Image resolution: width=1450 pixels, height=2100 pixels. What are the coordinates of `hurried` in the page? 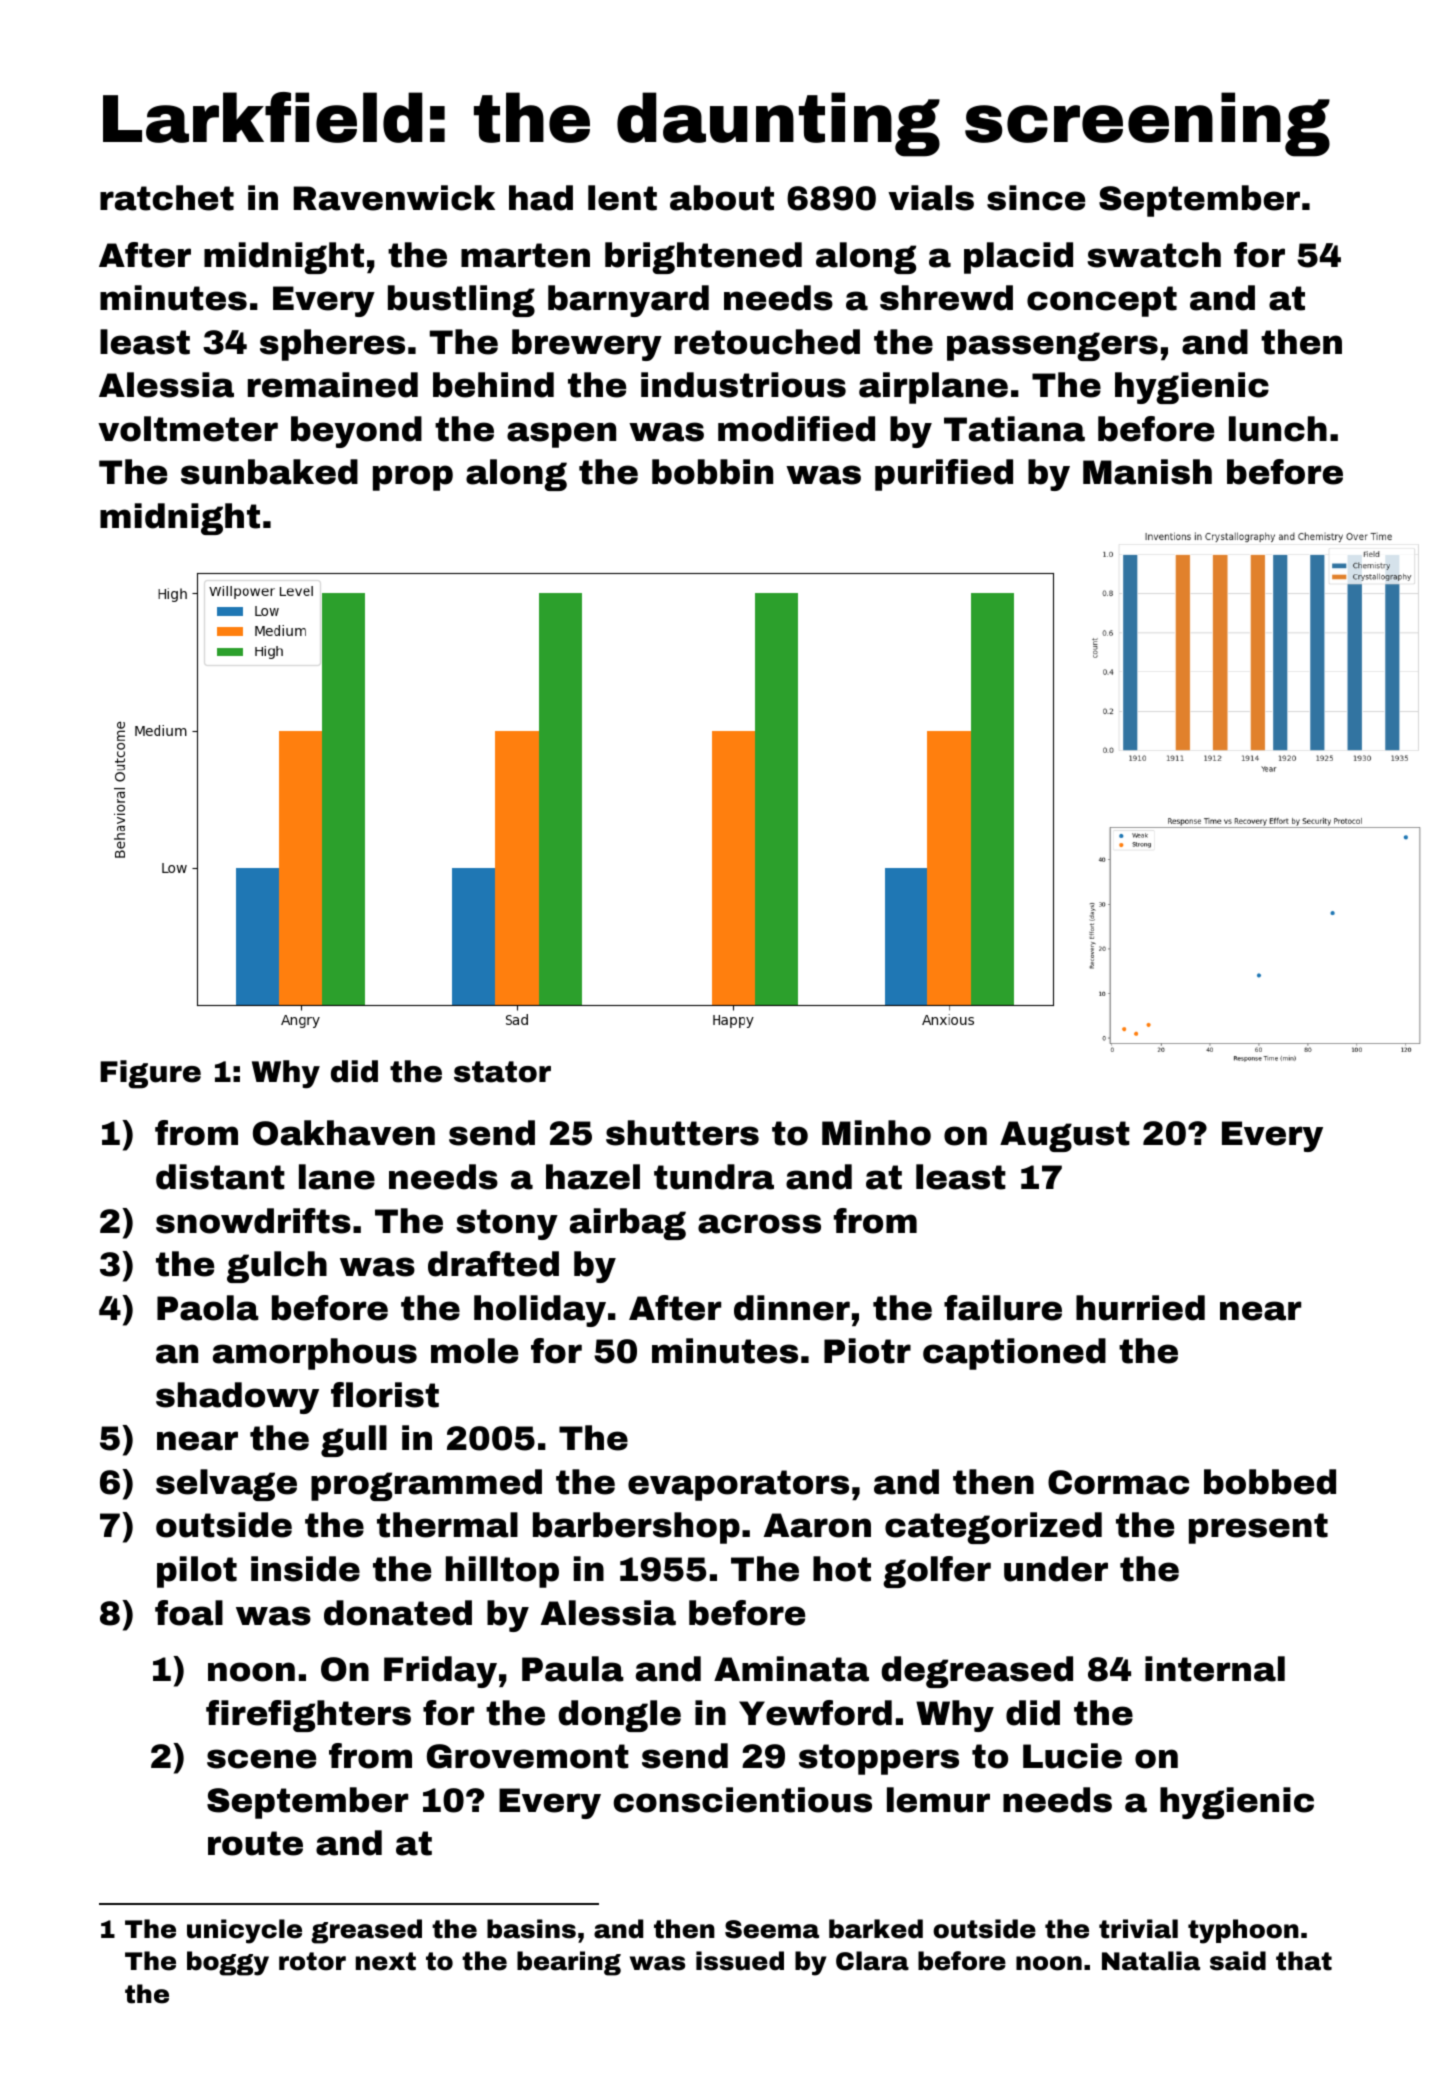 It's located at (1140, 1308).
